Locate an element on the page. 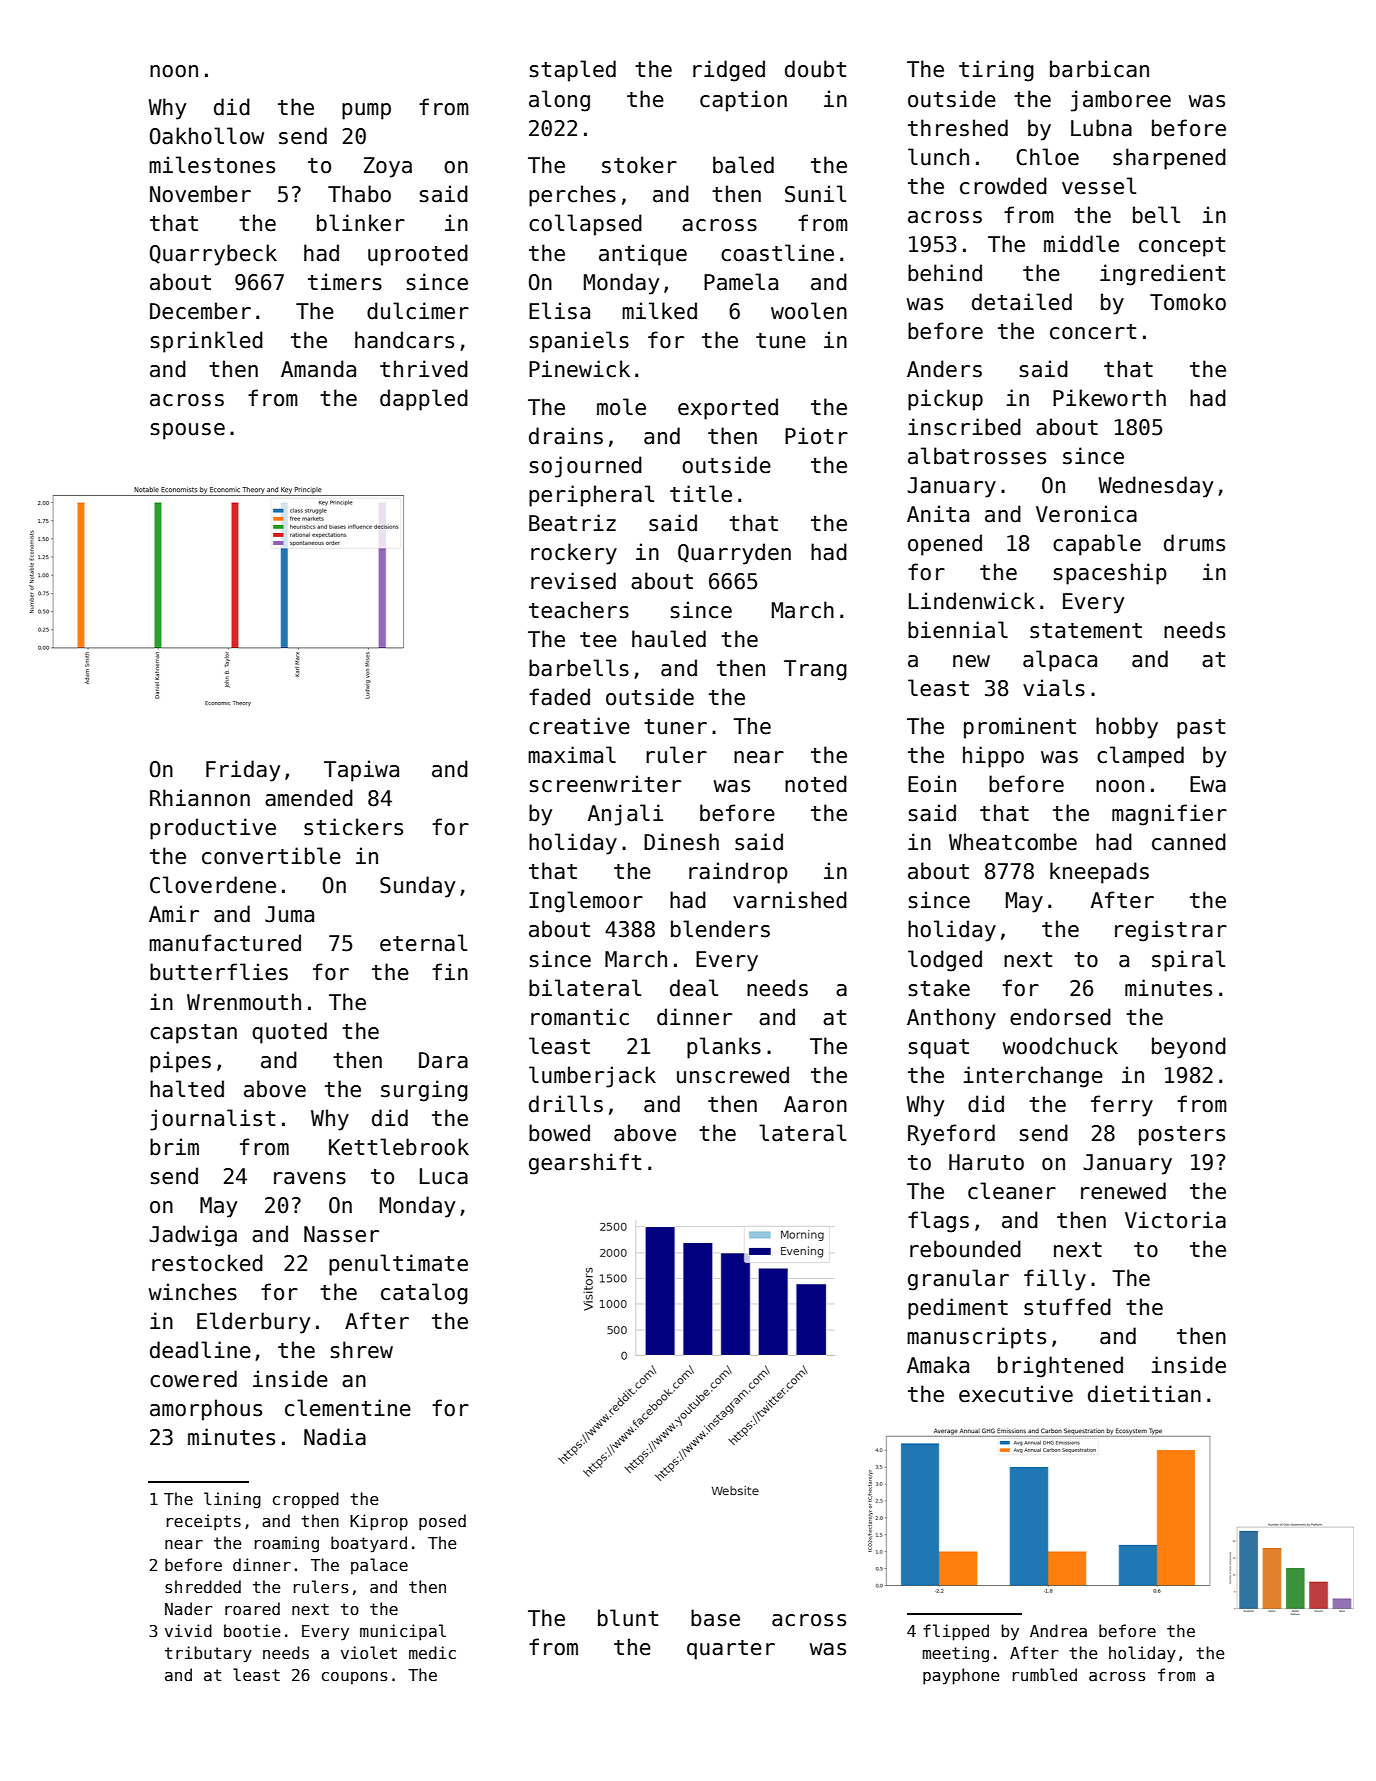 Image resolution: width=1376 pixels, height=1781 pixels. pump is located at coordinates (366, 111).
